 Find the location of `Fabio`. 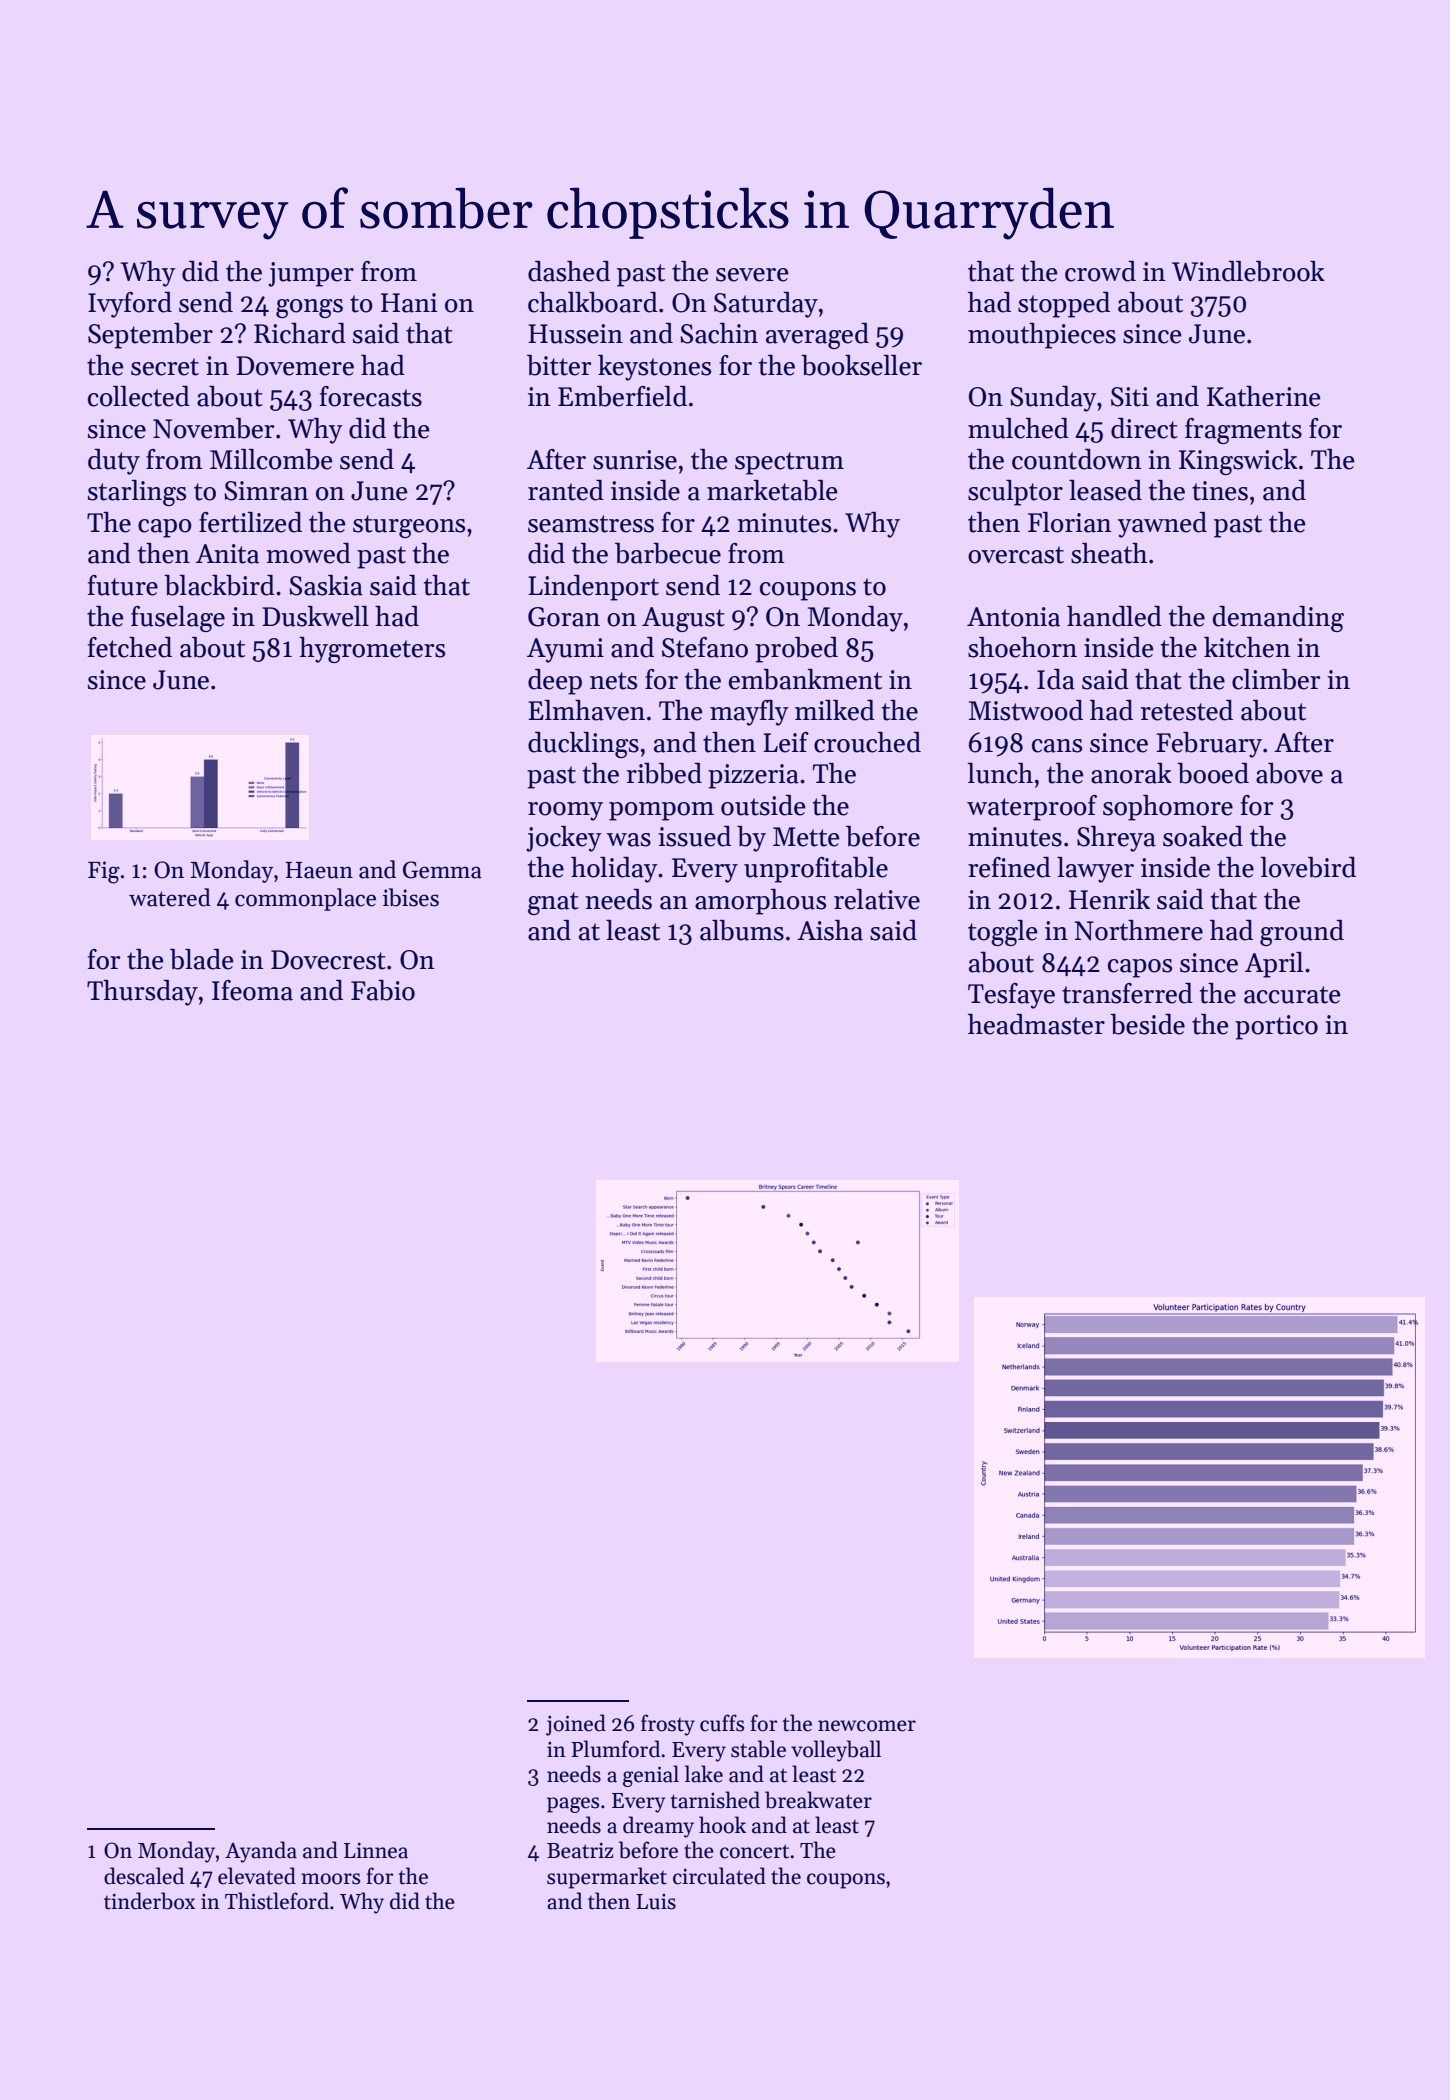

Fabio is located at coordinates (383, 990).
